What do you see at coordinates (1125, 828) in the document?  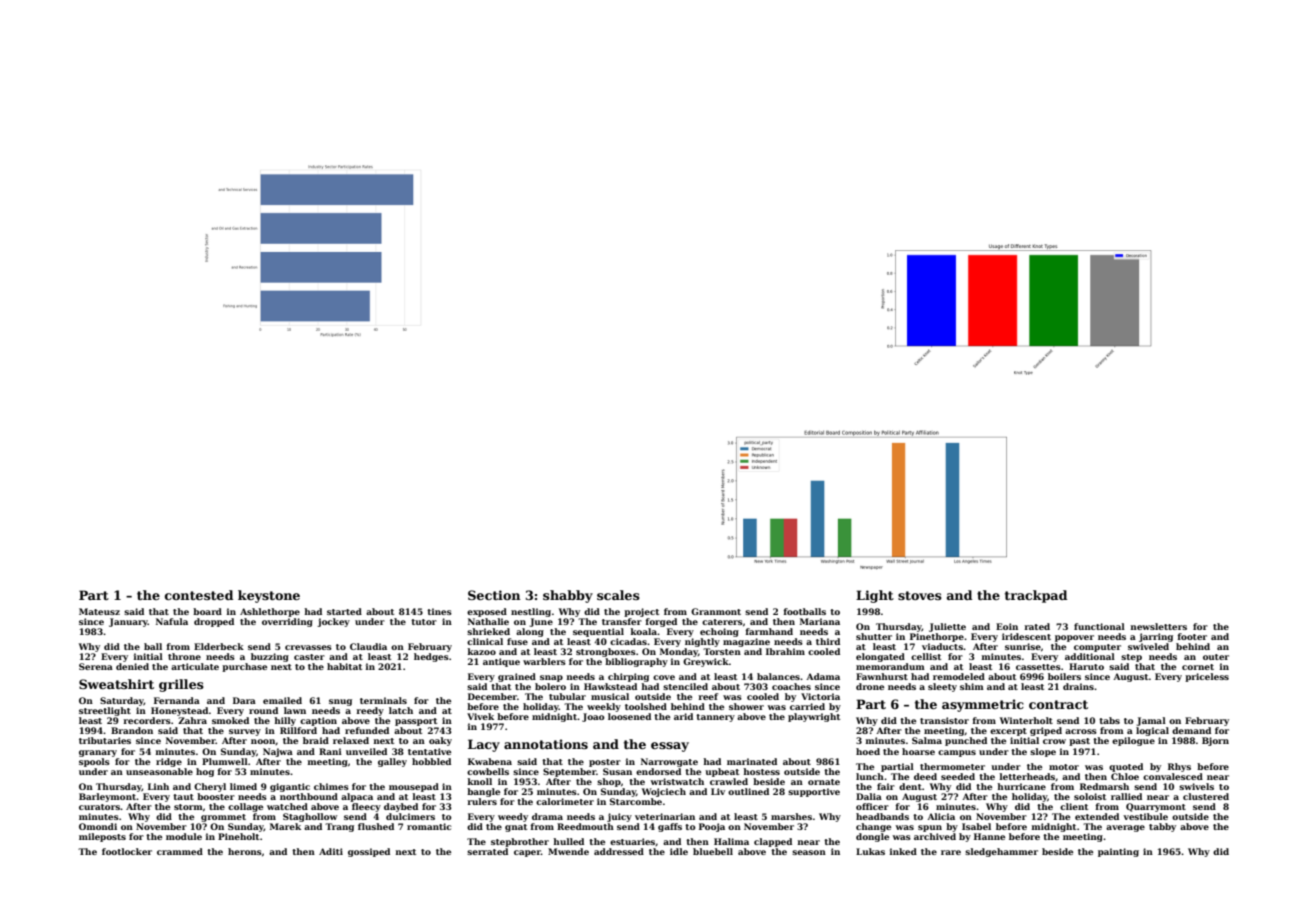 I see `average` at bounding box center [1125, 828].
